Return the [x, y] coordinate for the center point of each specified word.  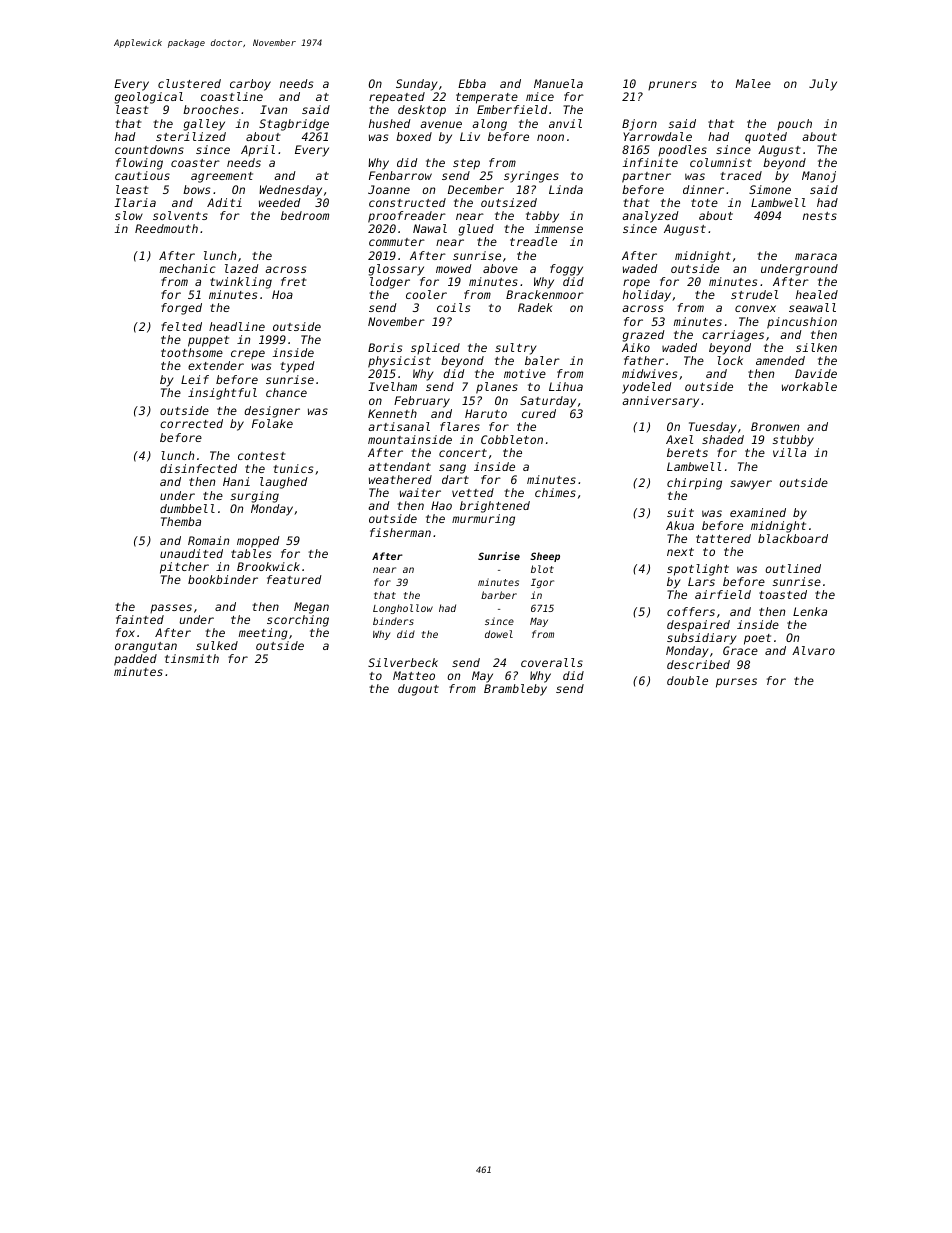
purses [736, 683]
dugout [418, 690]
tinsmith [192, 658]
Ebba [472, 83]
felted [181, 326]
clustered [189, 83]
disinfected [198, 468]
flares [460, 426]
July [823, 85]
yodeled [647, 388]
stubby [793, 441]
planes [497, 388]
